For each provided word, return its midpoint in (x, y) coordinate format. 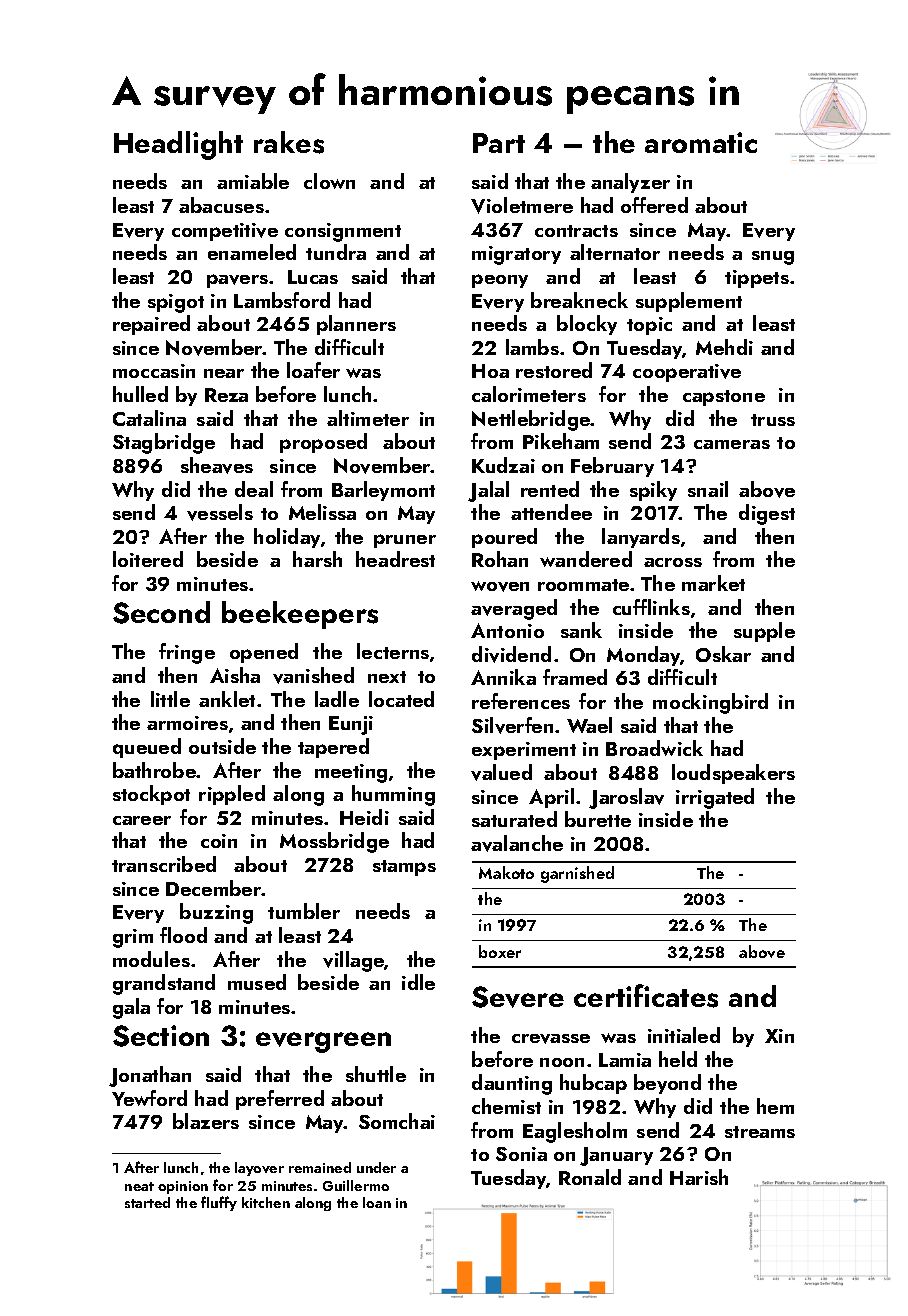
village (353, 961)
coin (219, 841)
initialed (684, 1035)
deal (254, 489)
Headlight (178, 145)
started (147, 1202)
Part (499, 143)
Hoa (490, 371)
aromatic (701, 142)
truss (773, 420)
